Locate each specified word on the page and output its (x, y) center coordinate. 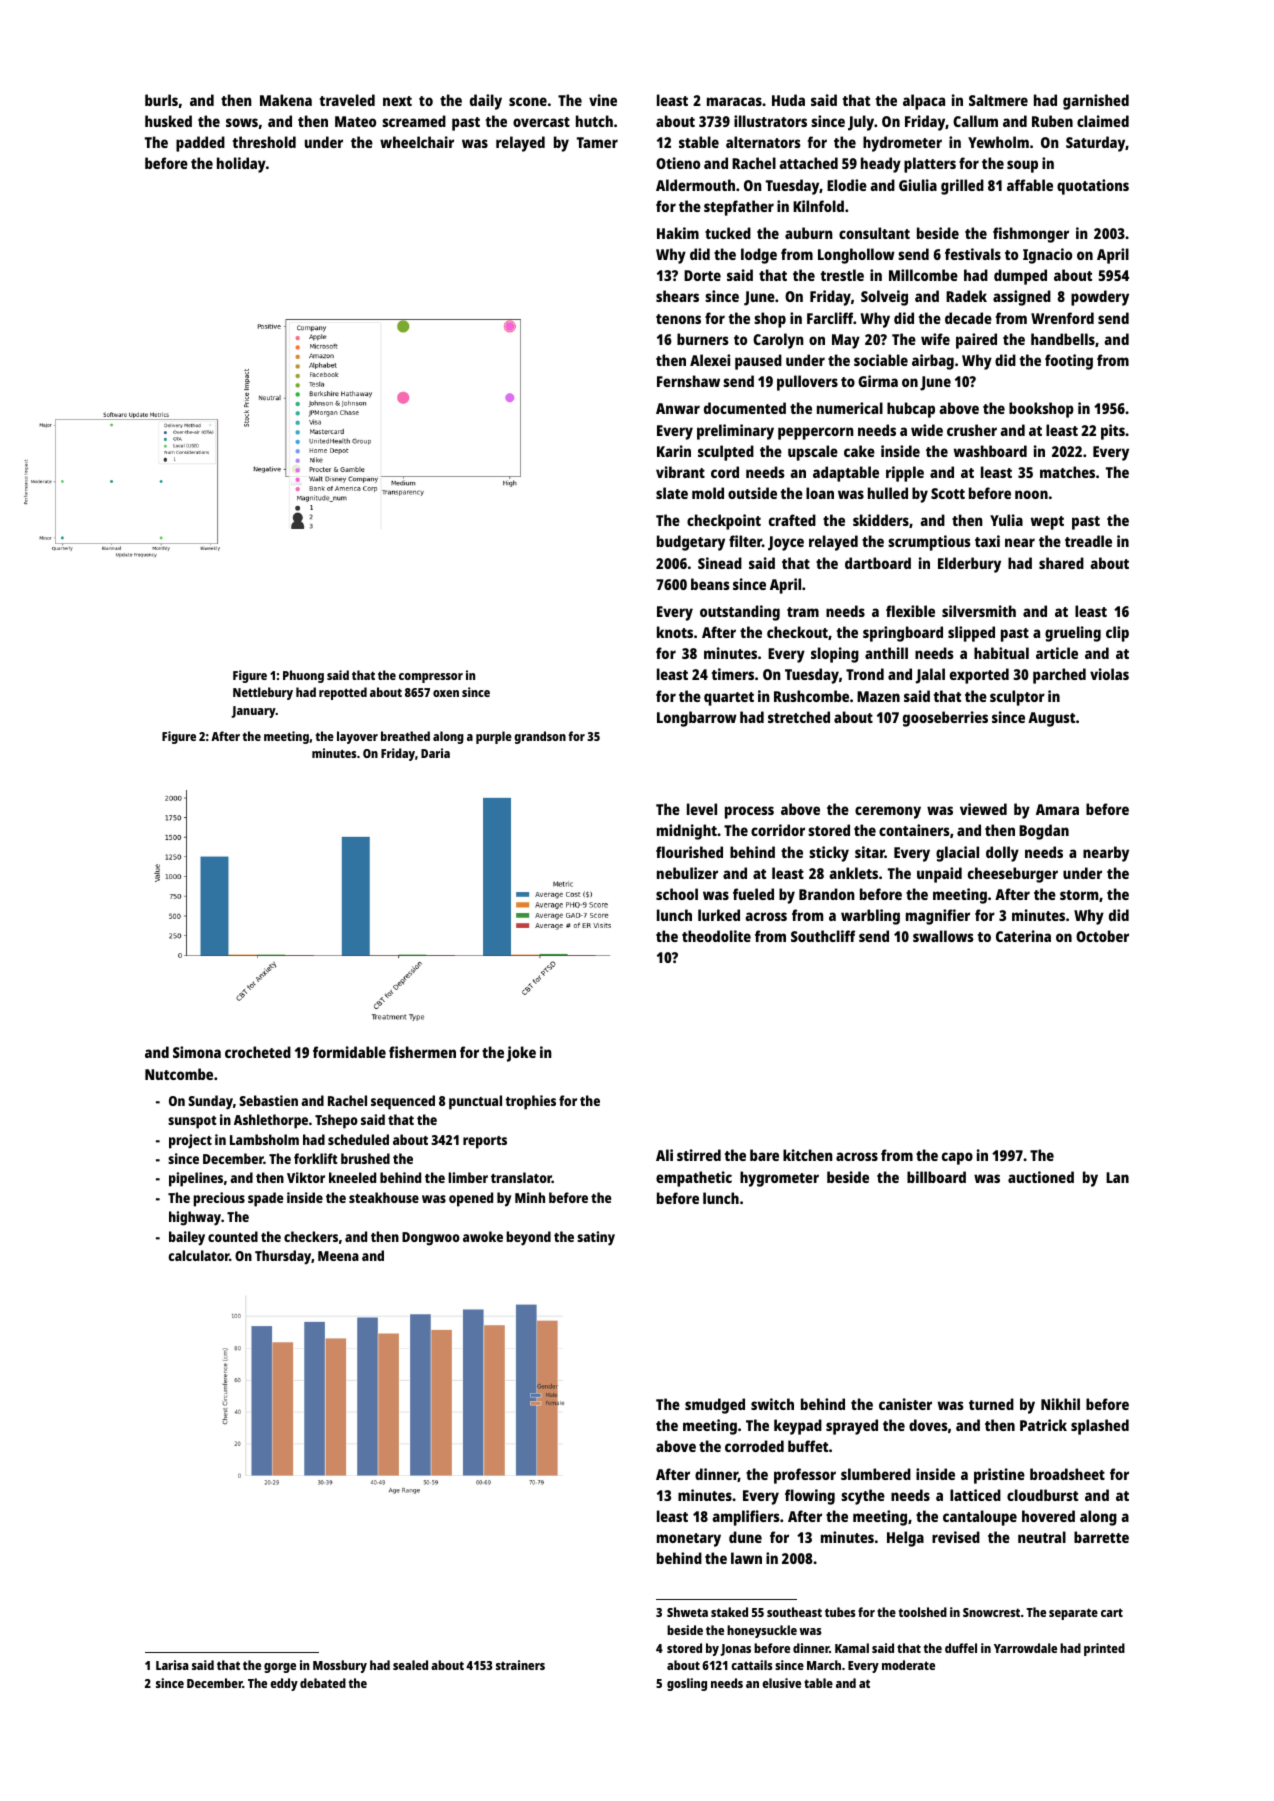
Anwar (678, 408)
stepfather (739, 208)
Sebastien (268, 1100)
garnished (1096, 102)
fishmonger (1031, 235)
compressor (431, 678)
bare (764, 1155)
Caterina (1023, 936)
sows (242, 122)
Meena (338, 1256)
